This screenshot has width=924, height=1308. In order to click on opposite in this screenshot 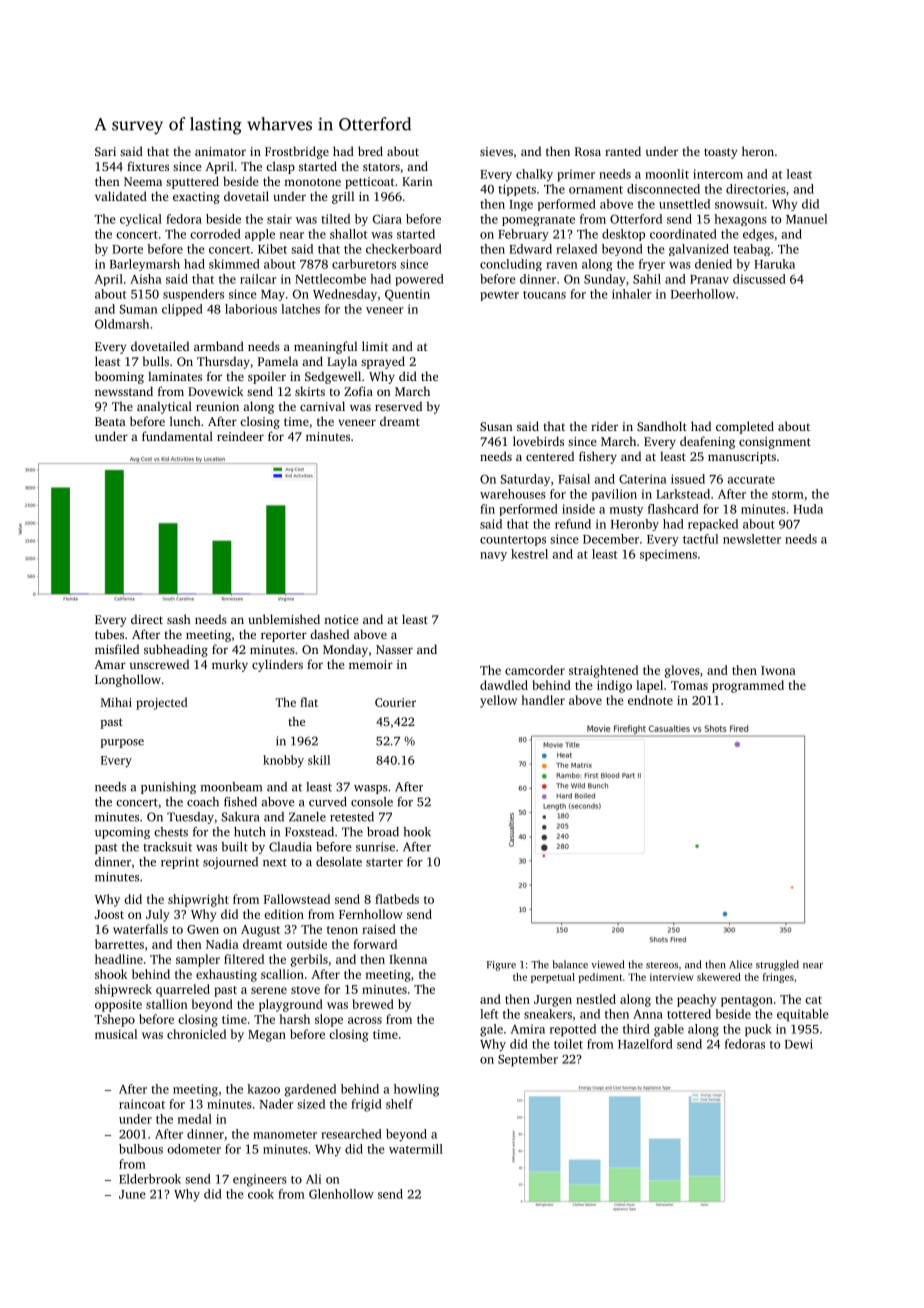, I will do `click(118, 1006)`.
